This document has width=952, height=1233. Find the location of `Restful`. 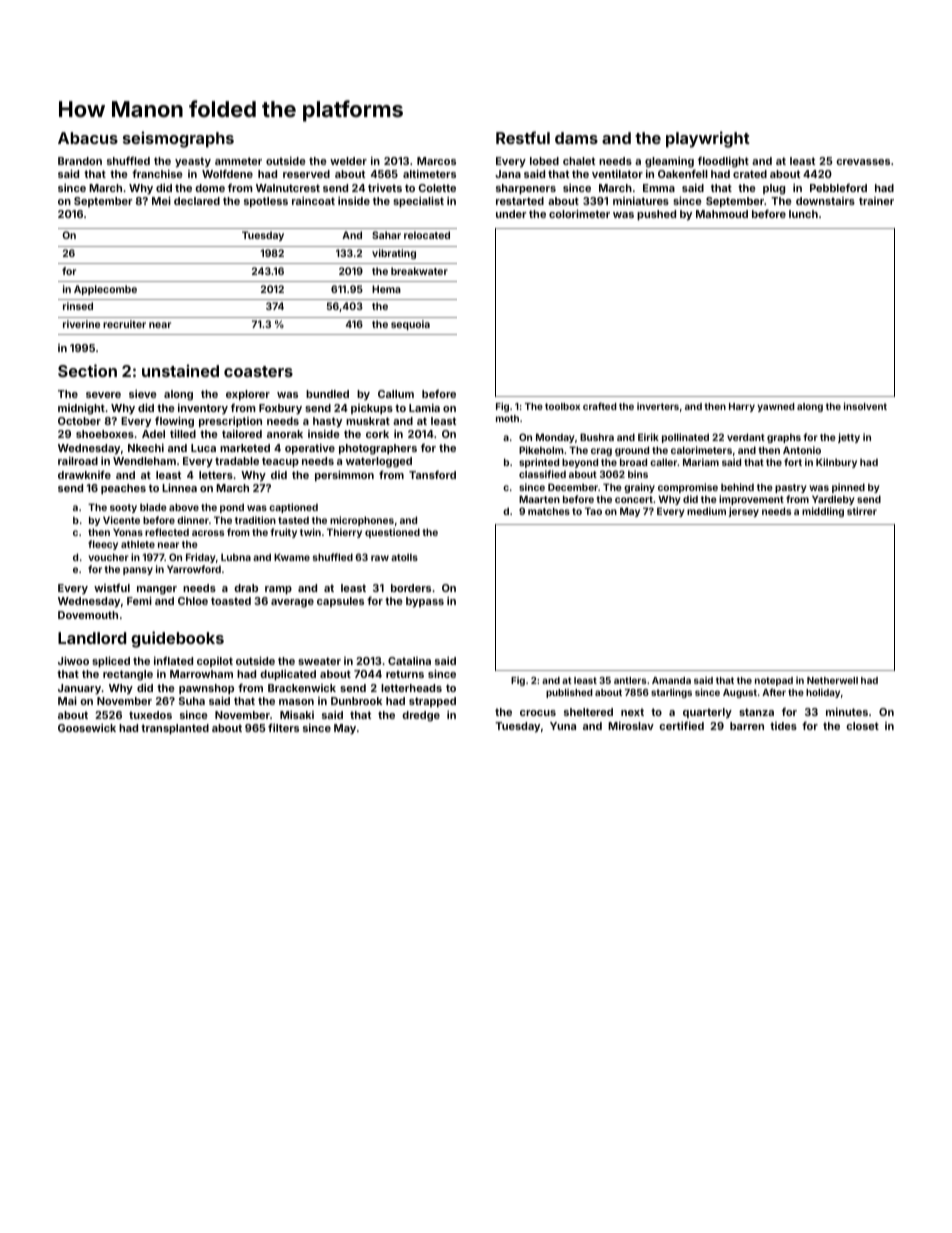

Restful is located at coordinates (523, 137).
